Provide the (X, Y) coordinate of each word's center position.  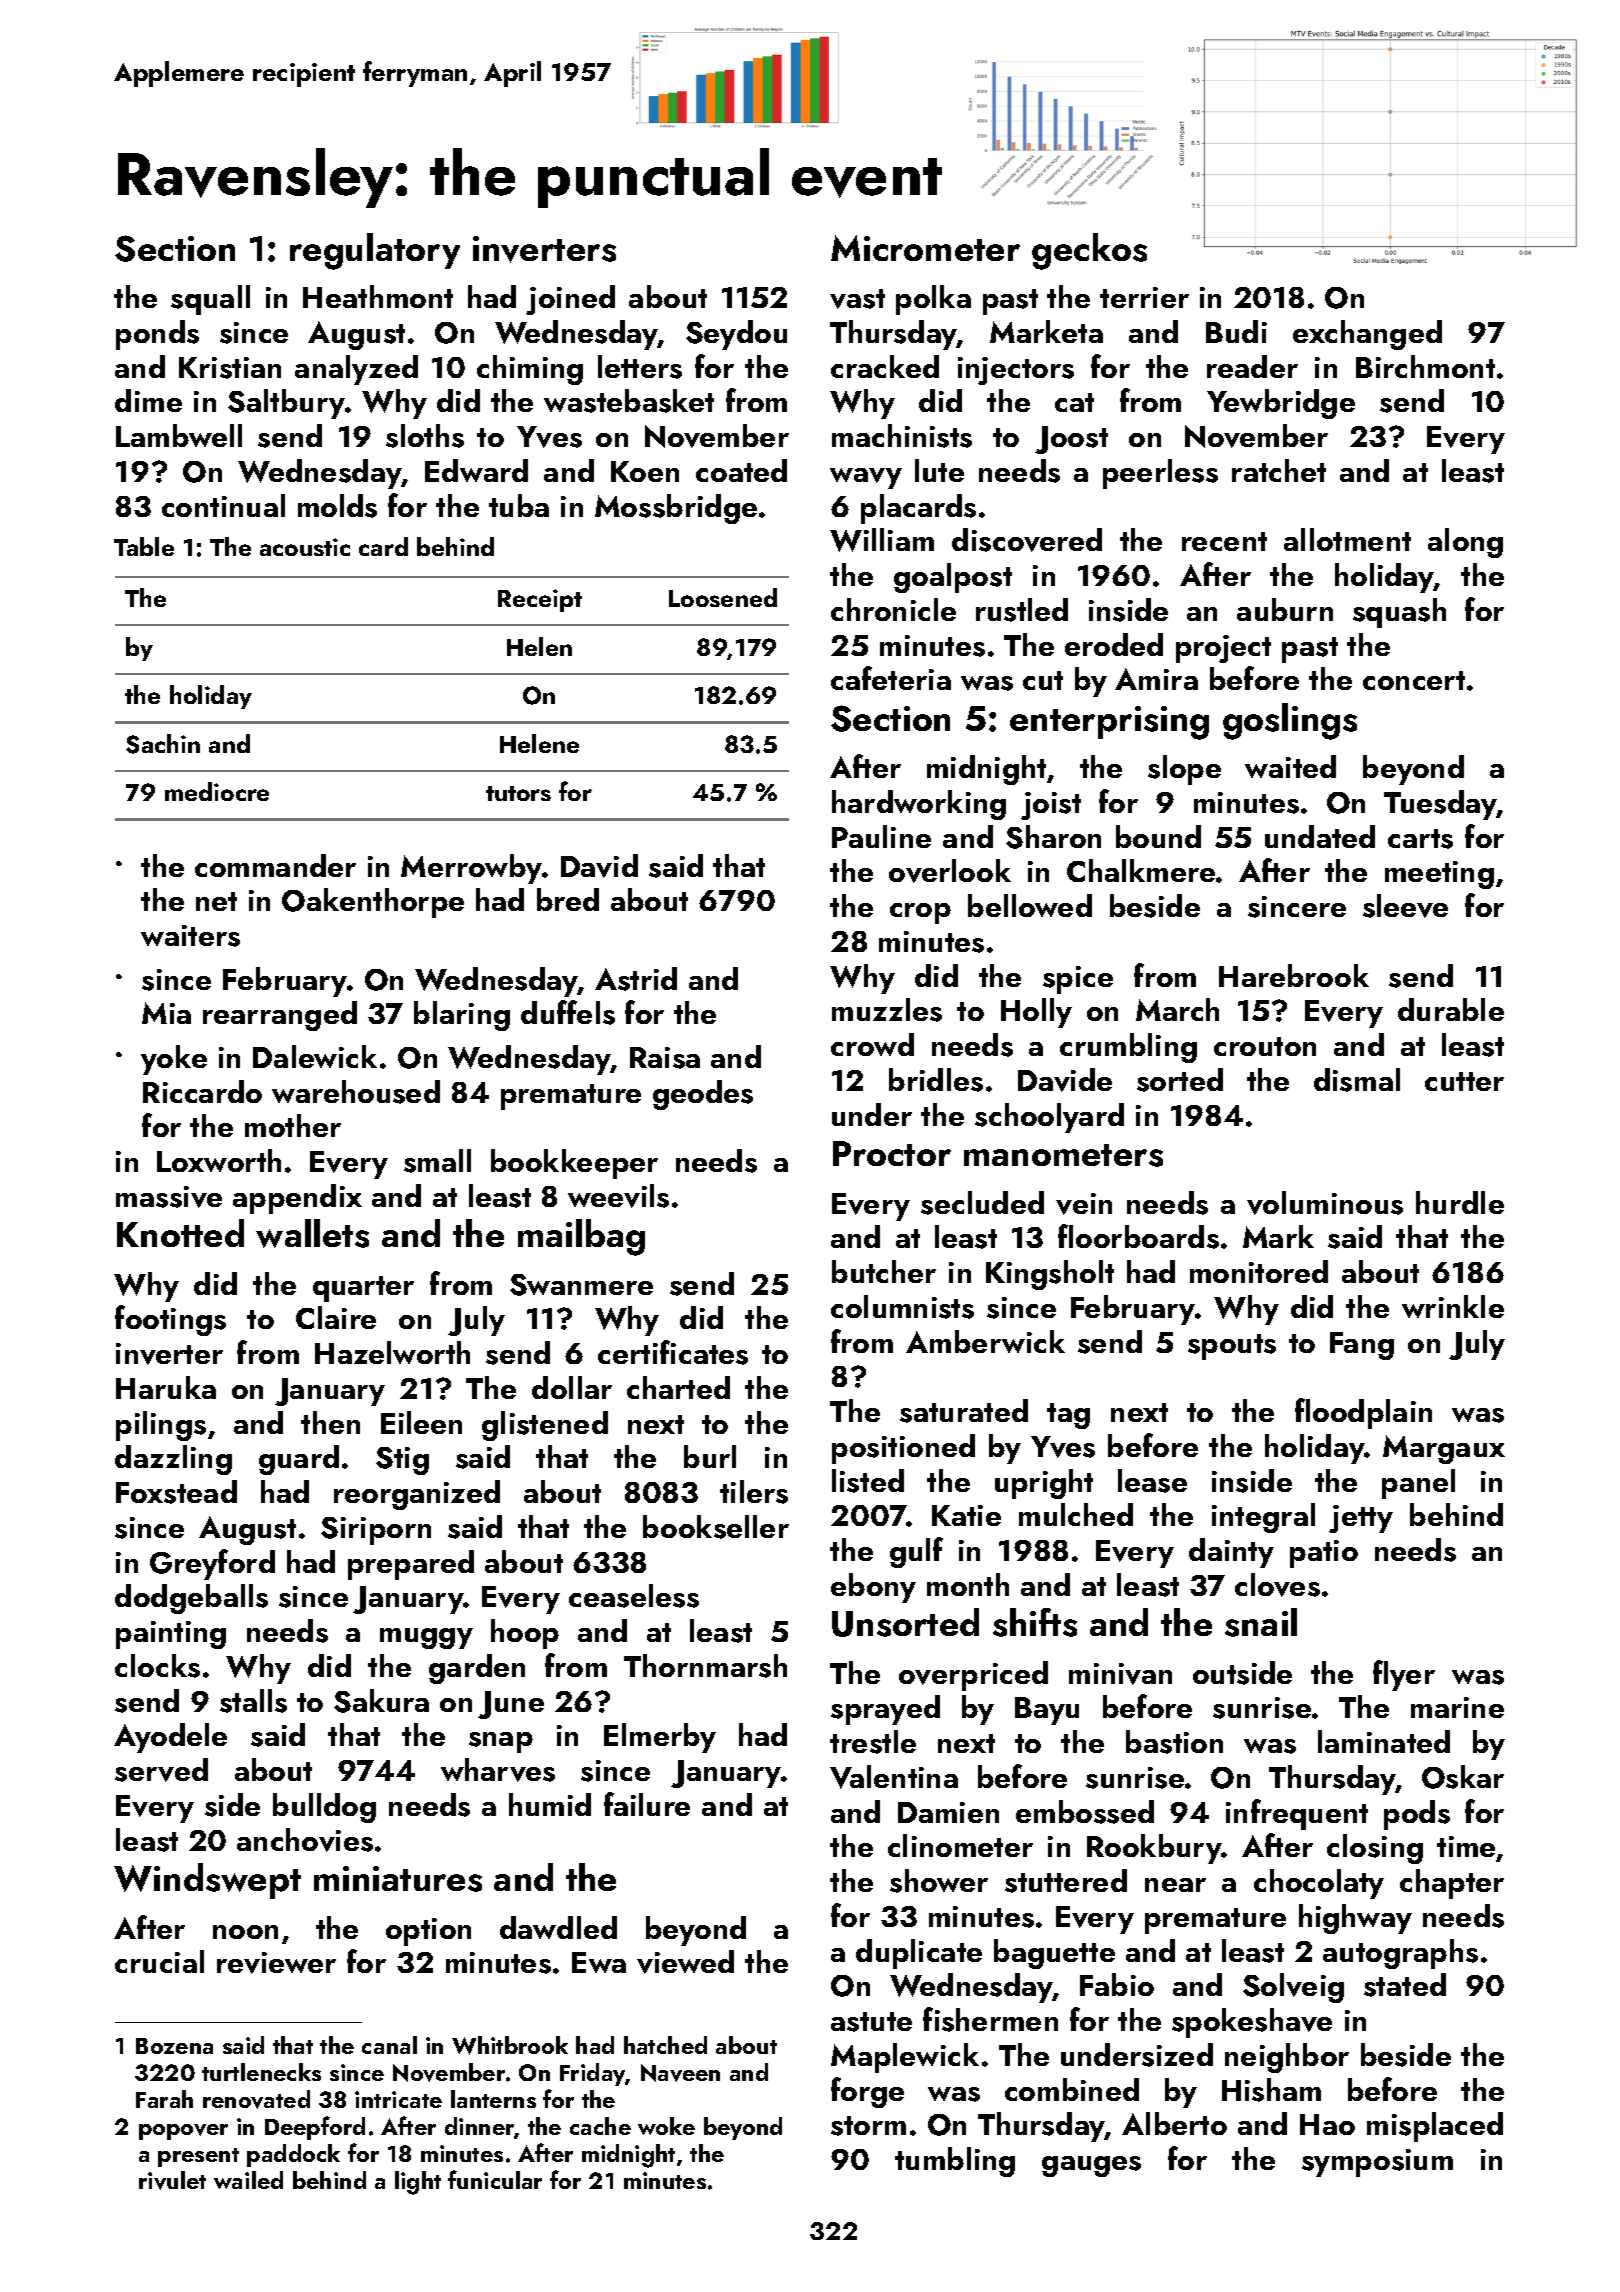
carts (1420, 839)
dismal (1357, 1080)
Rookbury (1154, 1849)
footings (170, 1320)
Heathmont (378, 296)
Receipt (540, 600)
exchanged (1367, 335)
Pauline (881, 836)
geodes (703, 1095)
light (418, 2183)
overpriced (973, 1676)
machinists (902, 436)
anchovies (305, 1840)
